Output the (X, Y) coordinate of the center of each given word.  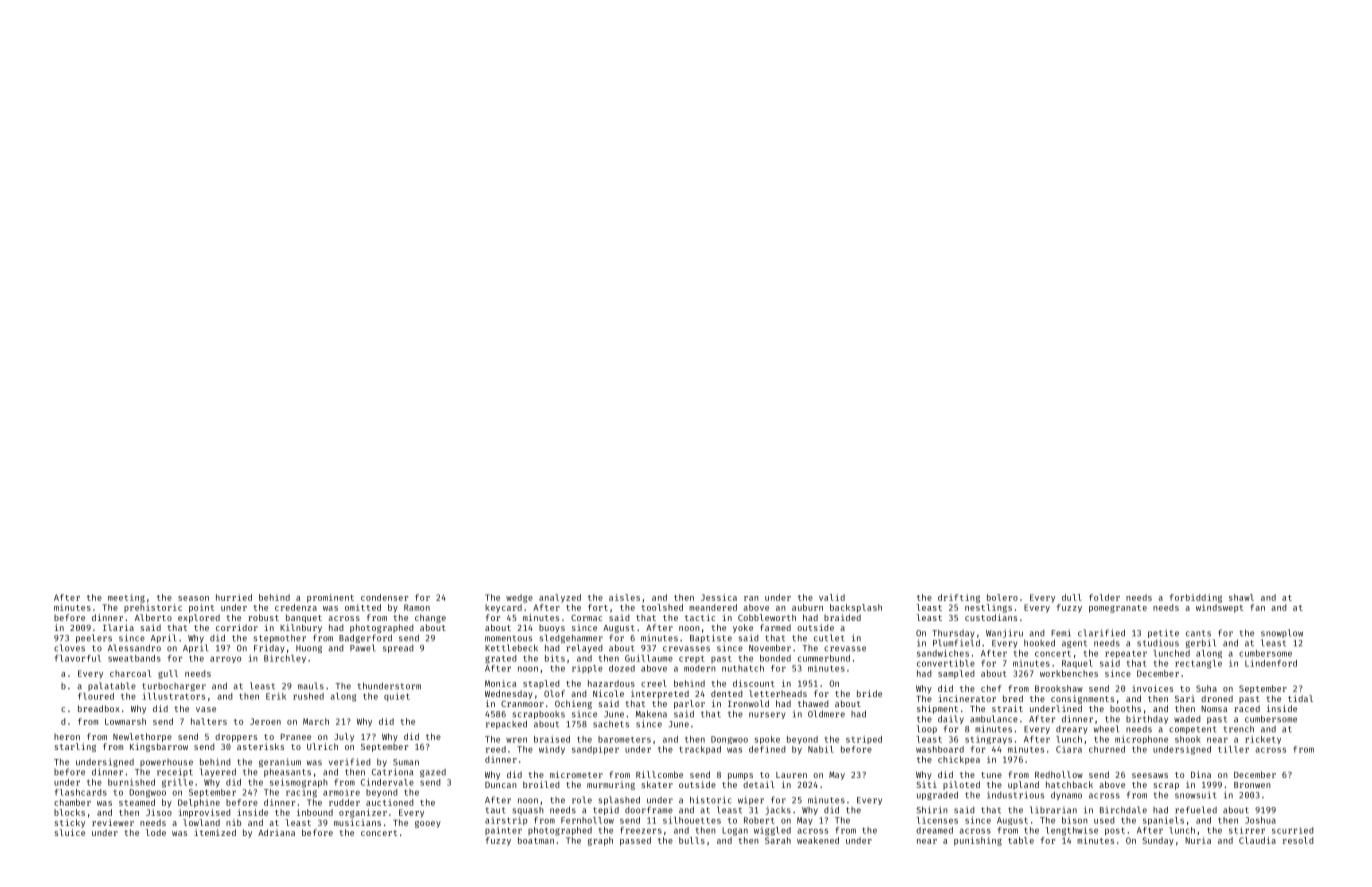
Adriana (276, 832)
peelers (94, 638)
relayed (584, 648)
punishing (978, 841)
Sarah (778, 840)
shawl (1241, 597)
